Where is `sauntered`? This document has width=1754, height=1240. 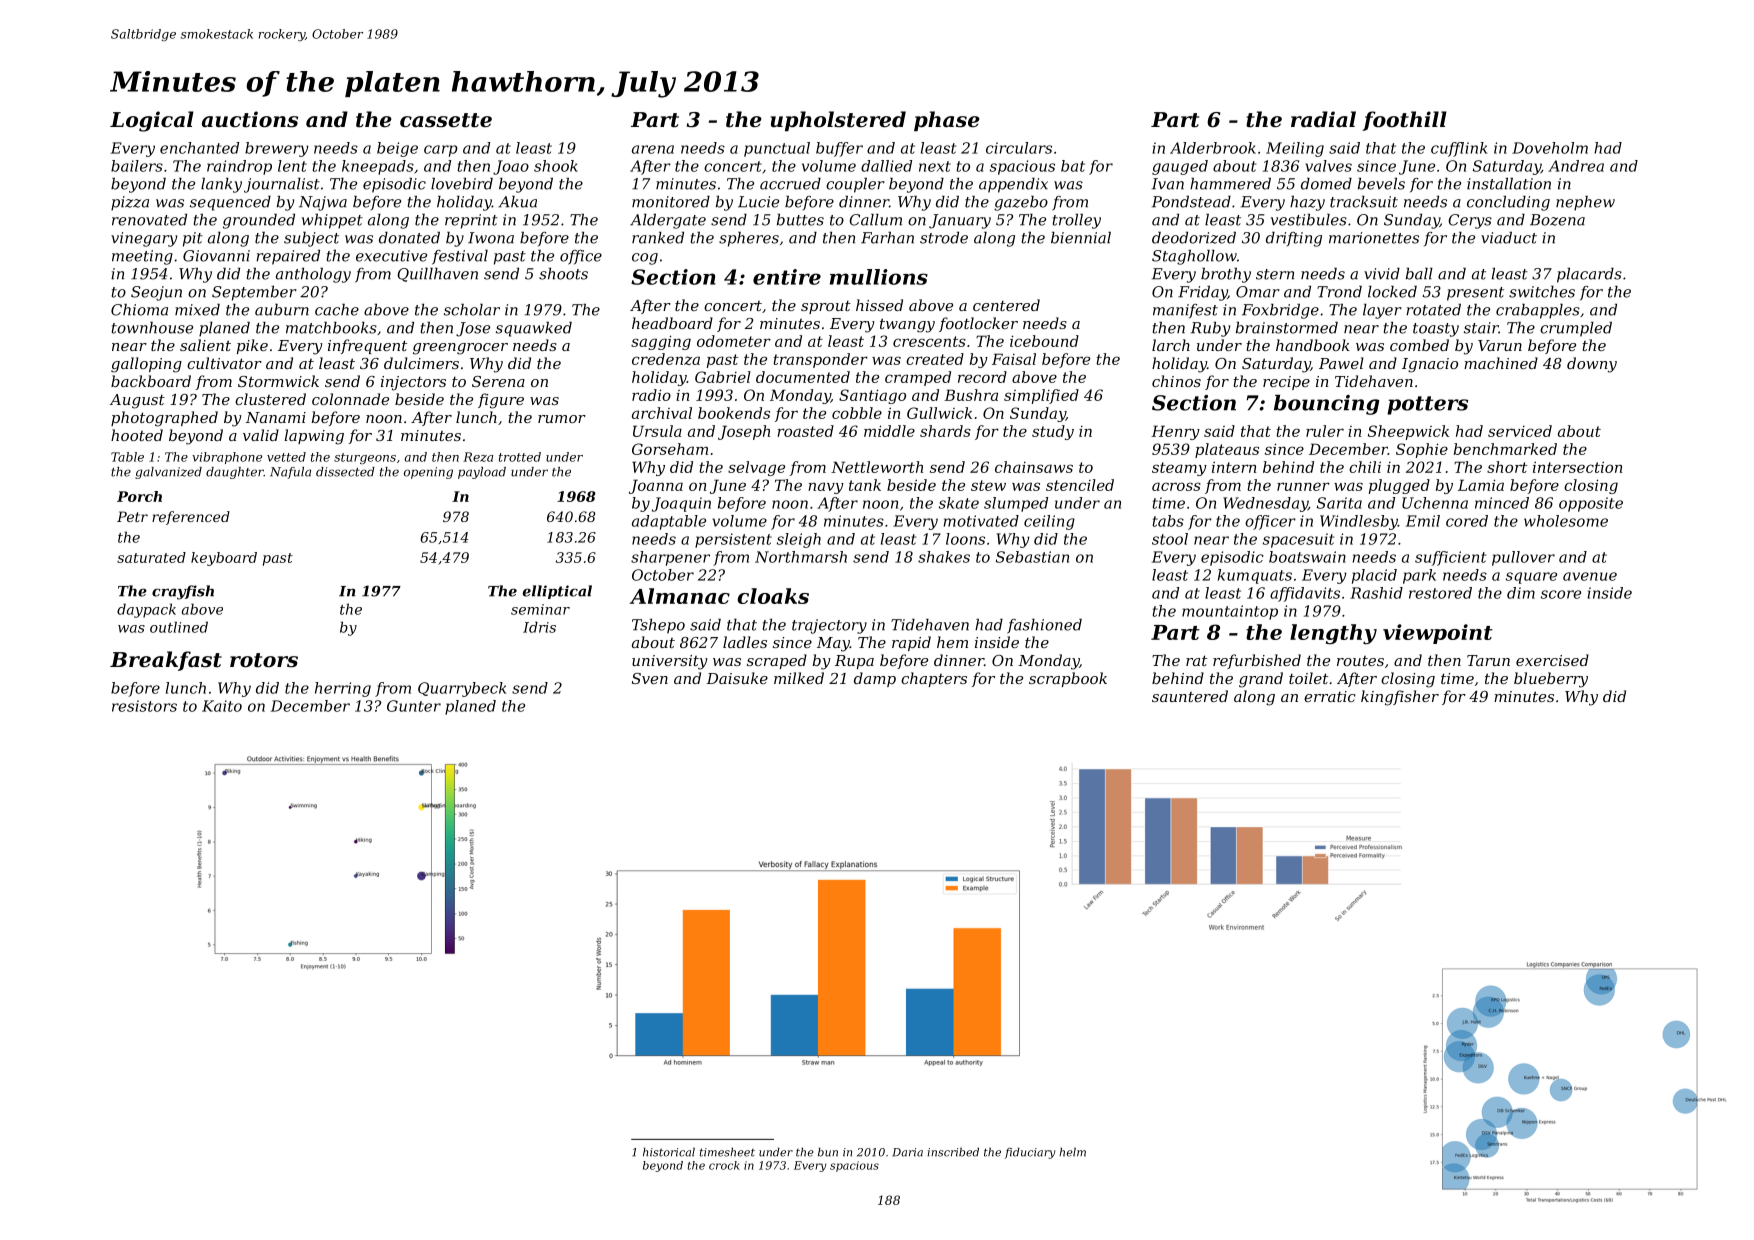 sauntered is located at coordinates (1190, 696).
